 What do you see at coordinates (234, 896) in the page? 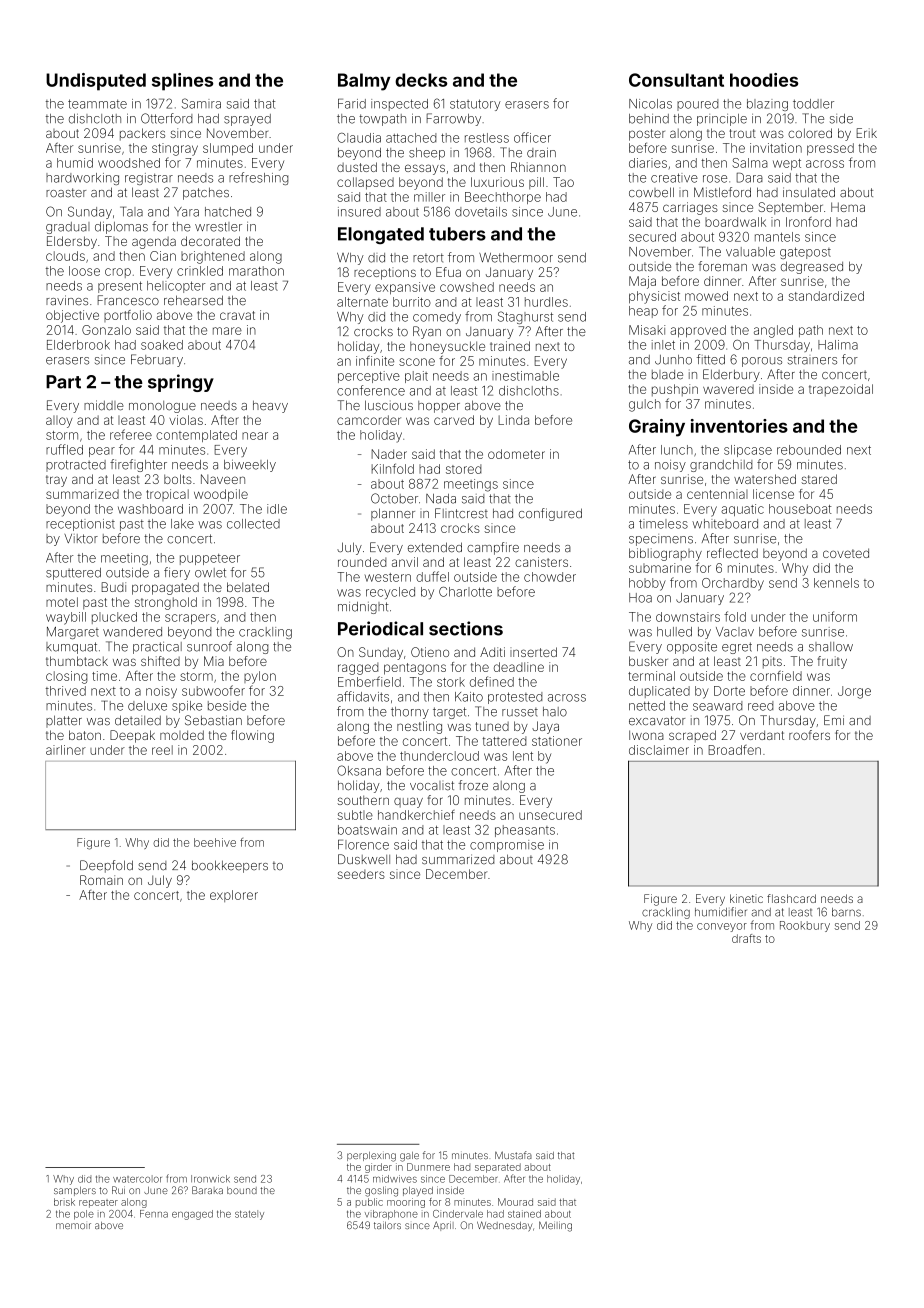
I see `explorer` at bounding box center [234, 896].
